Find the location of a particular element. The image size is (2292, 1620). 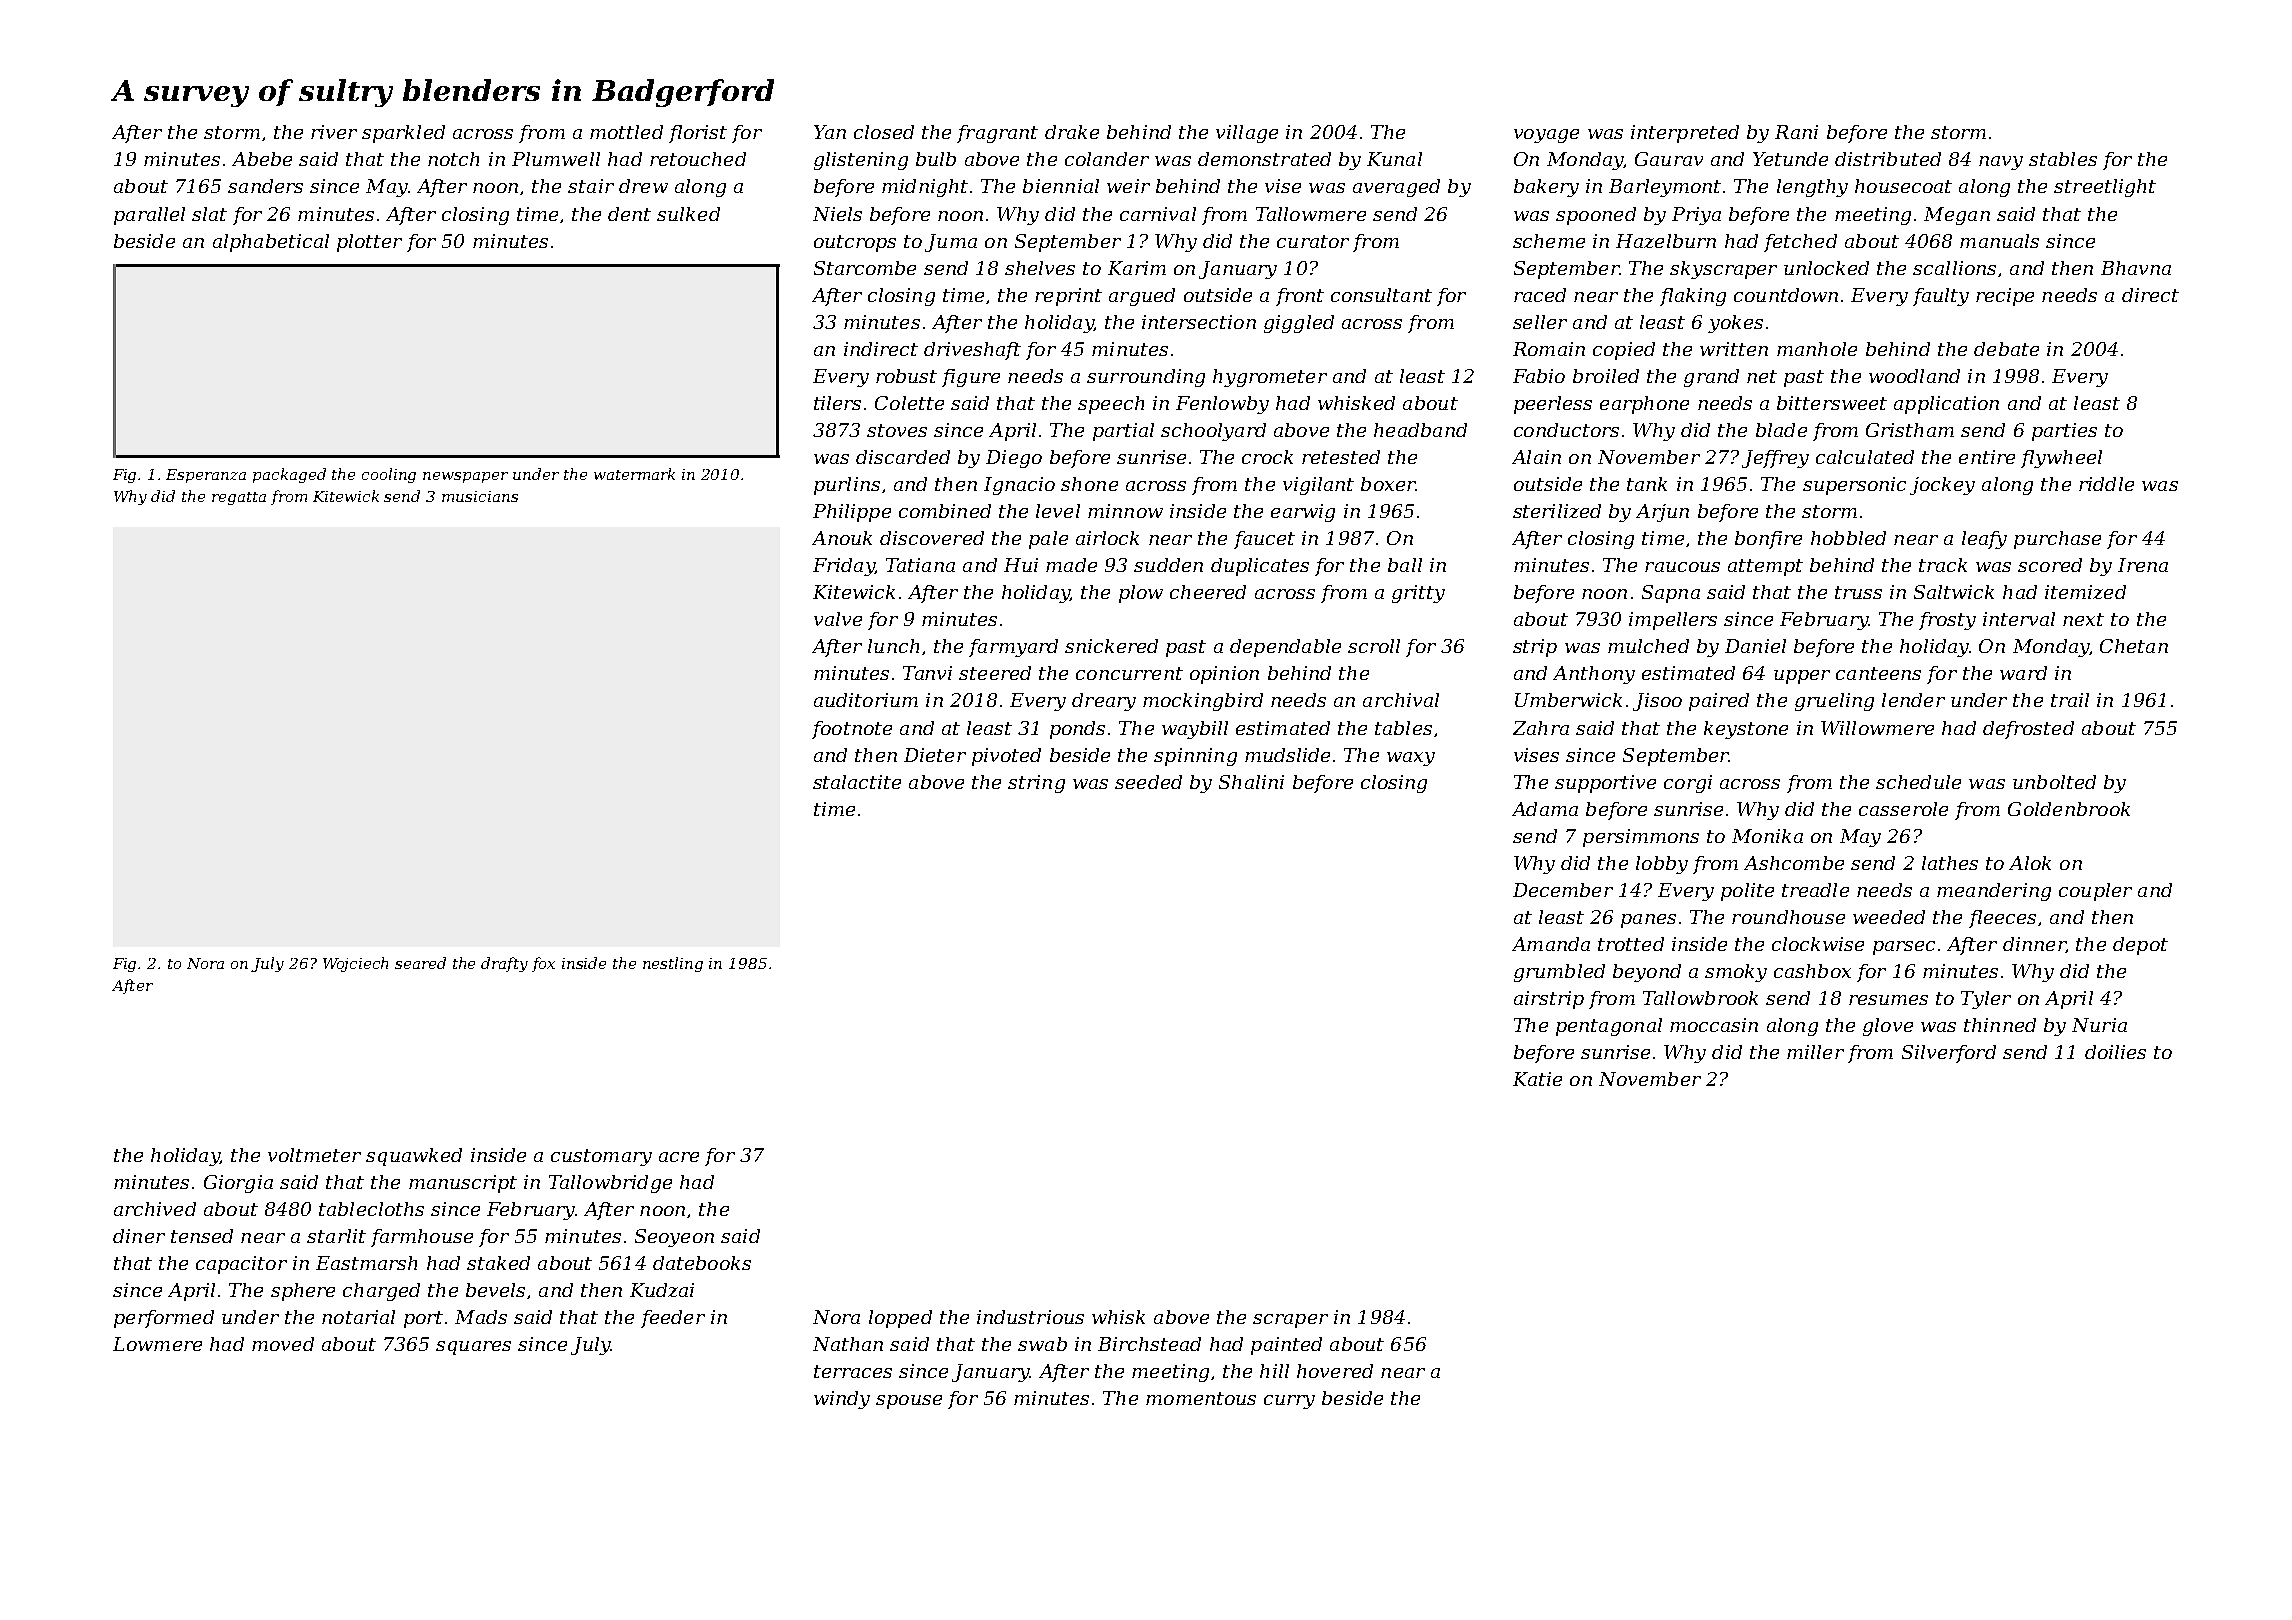

seared is located at coordinates (420, 963).
